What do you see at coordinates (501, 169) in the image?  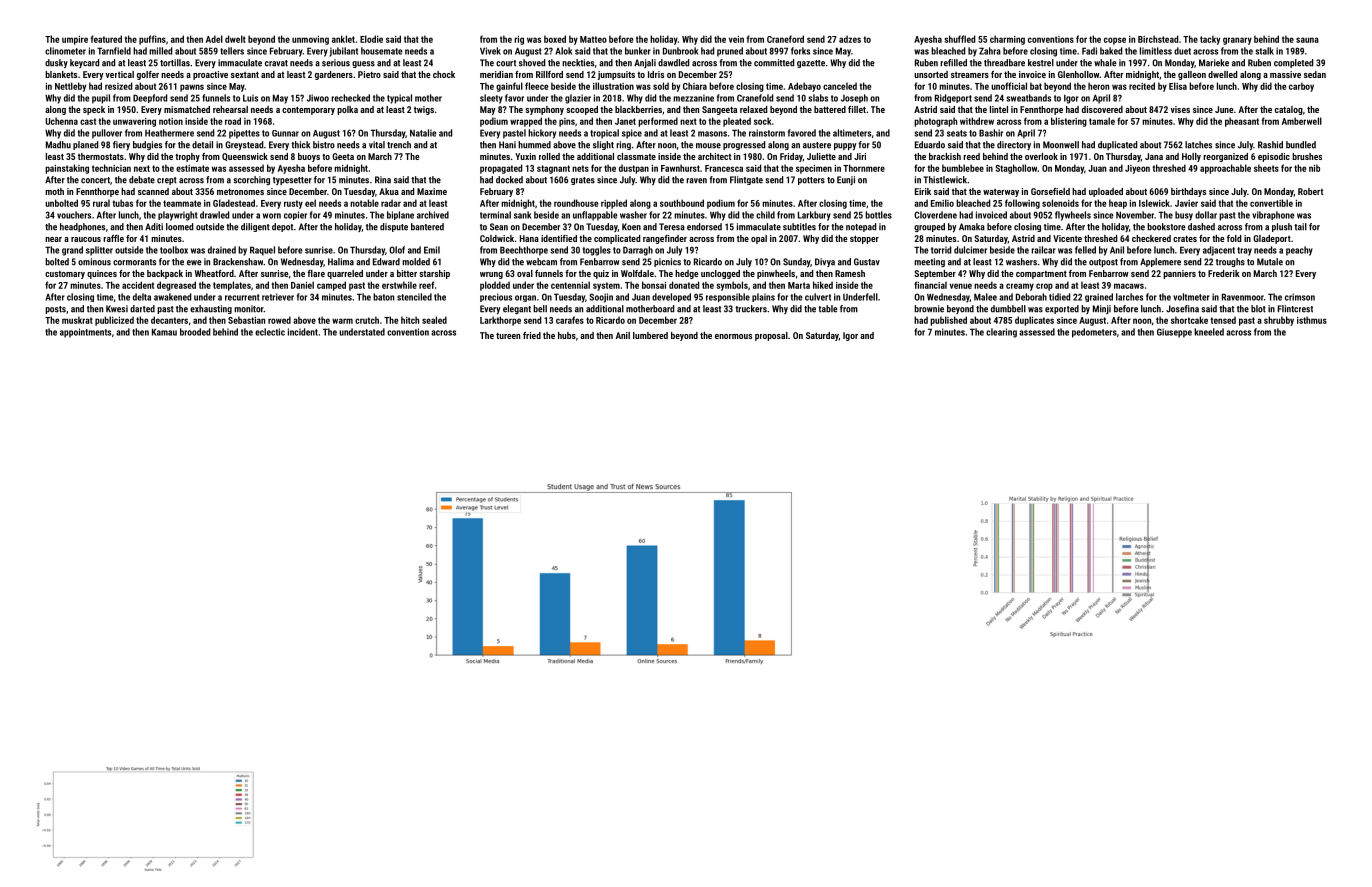 I see `propagated` at bounding box center [501, 169].
